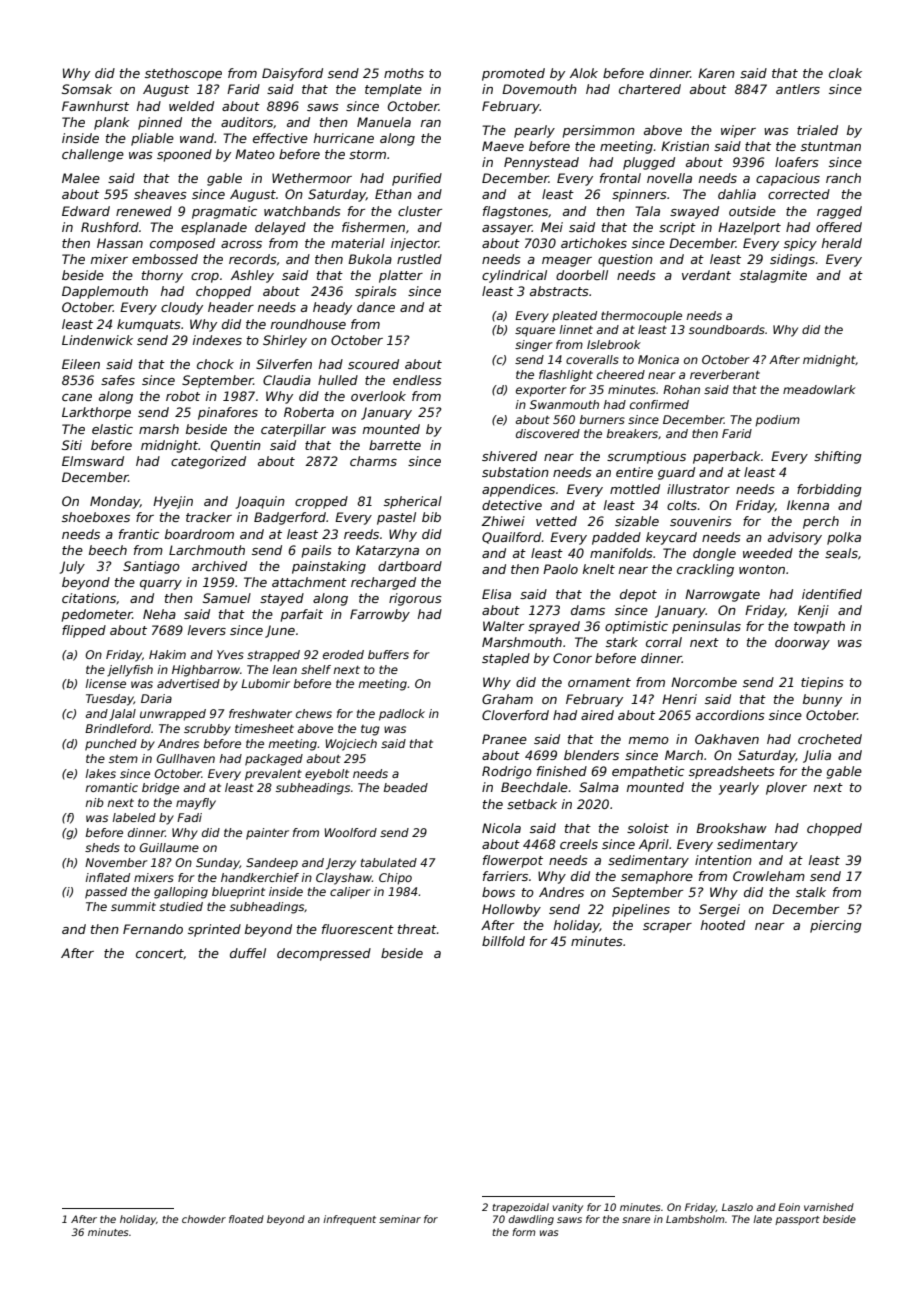  Describe the element at coordinates (572, 658) in the screenshot. I see `Conor` at that location.
